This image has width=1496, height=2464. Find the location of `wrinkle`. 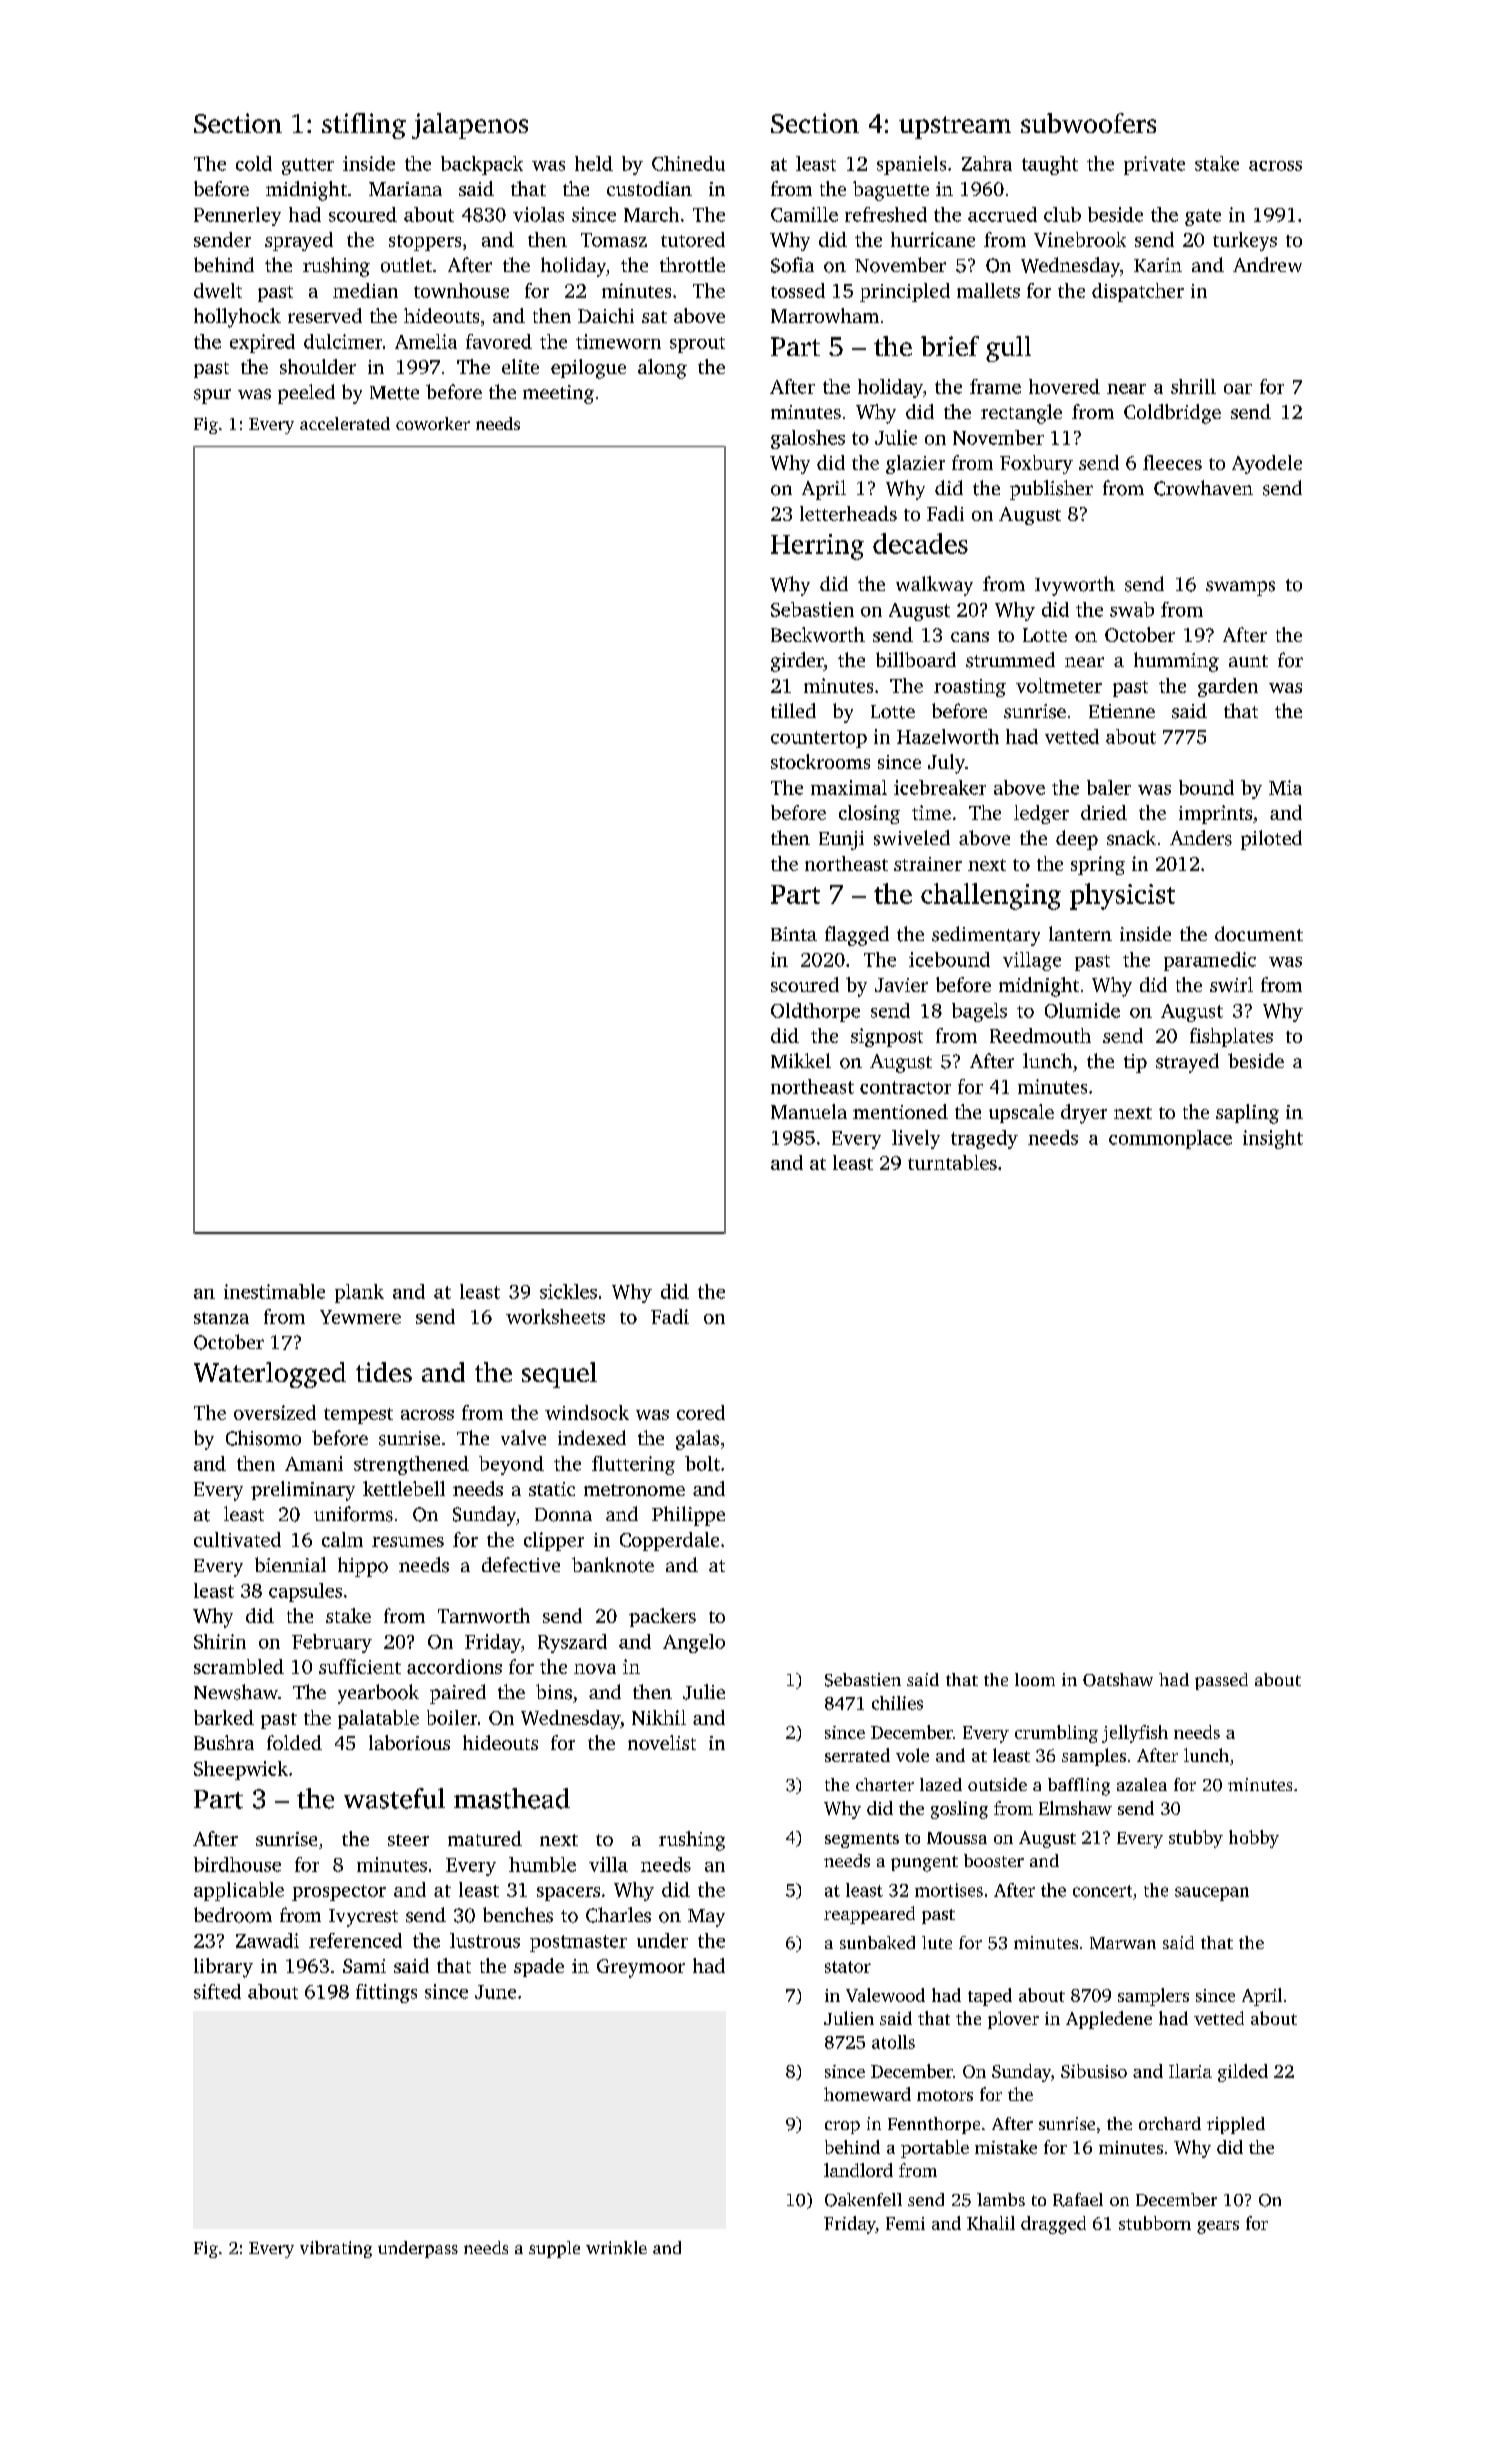

wrinkle is located at coordinates (616, 2247).
